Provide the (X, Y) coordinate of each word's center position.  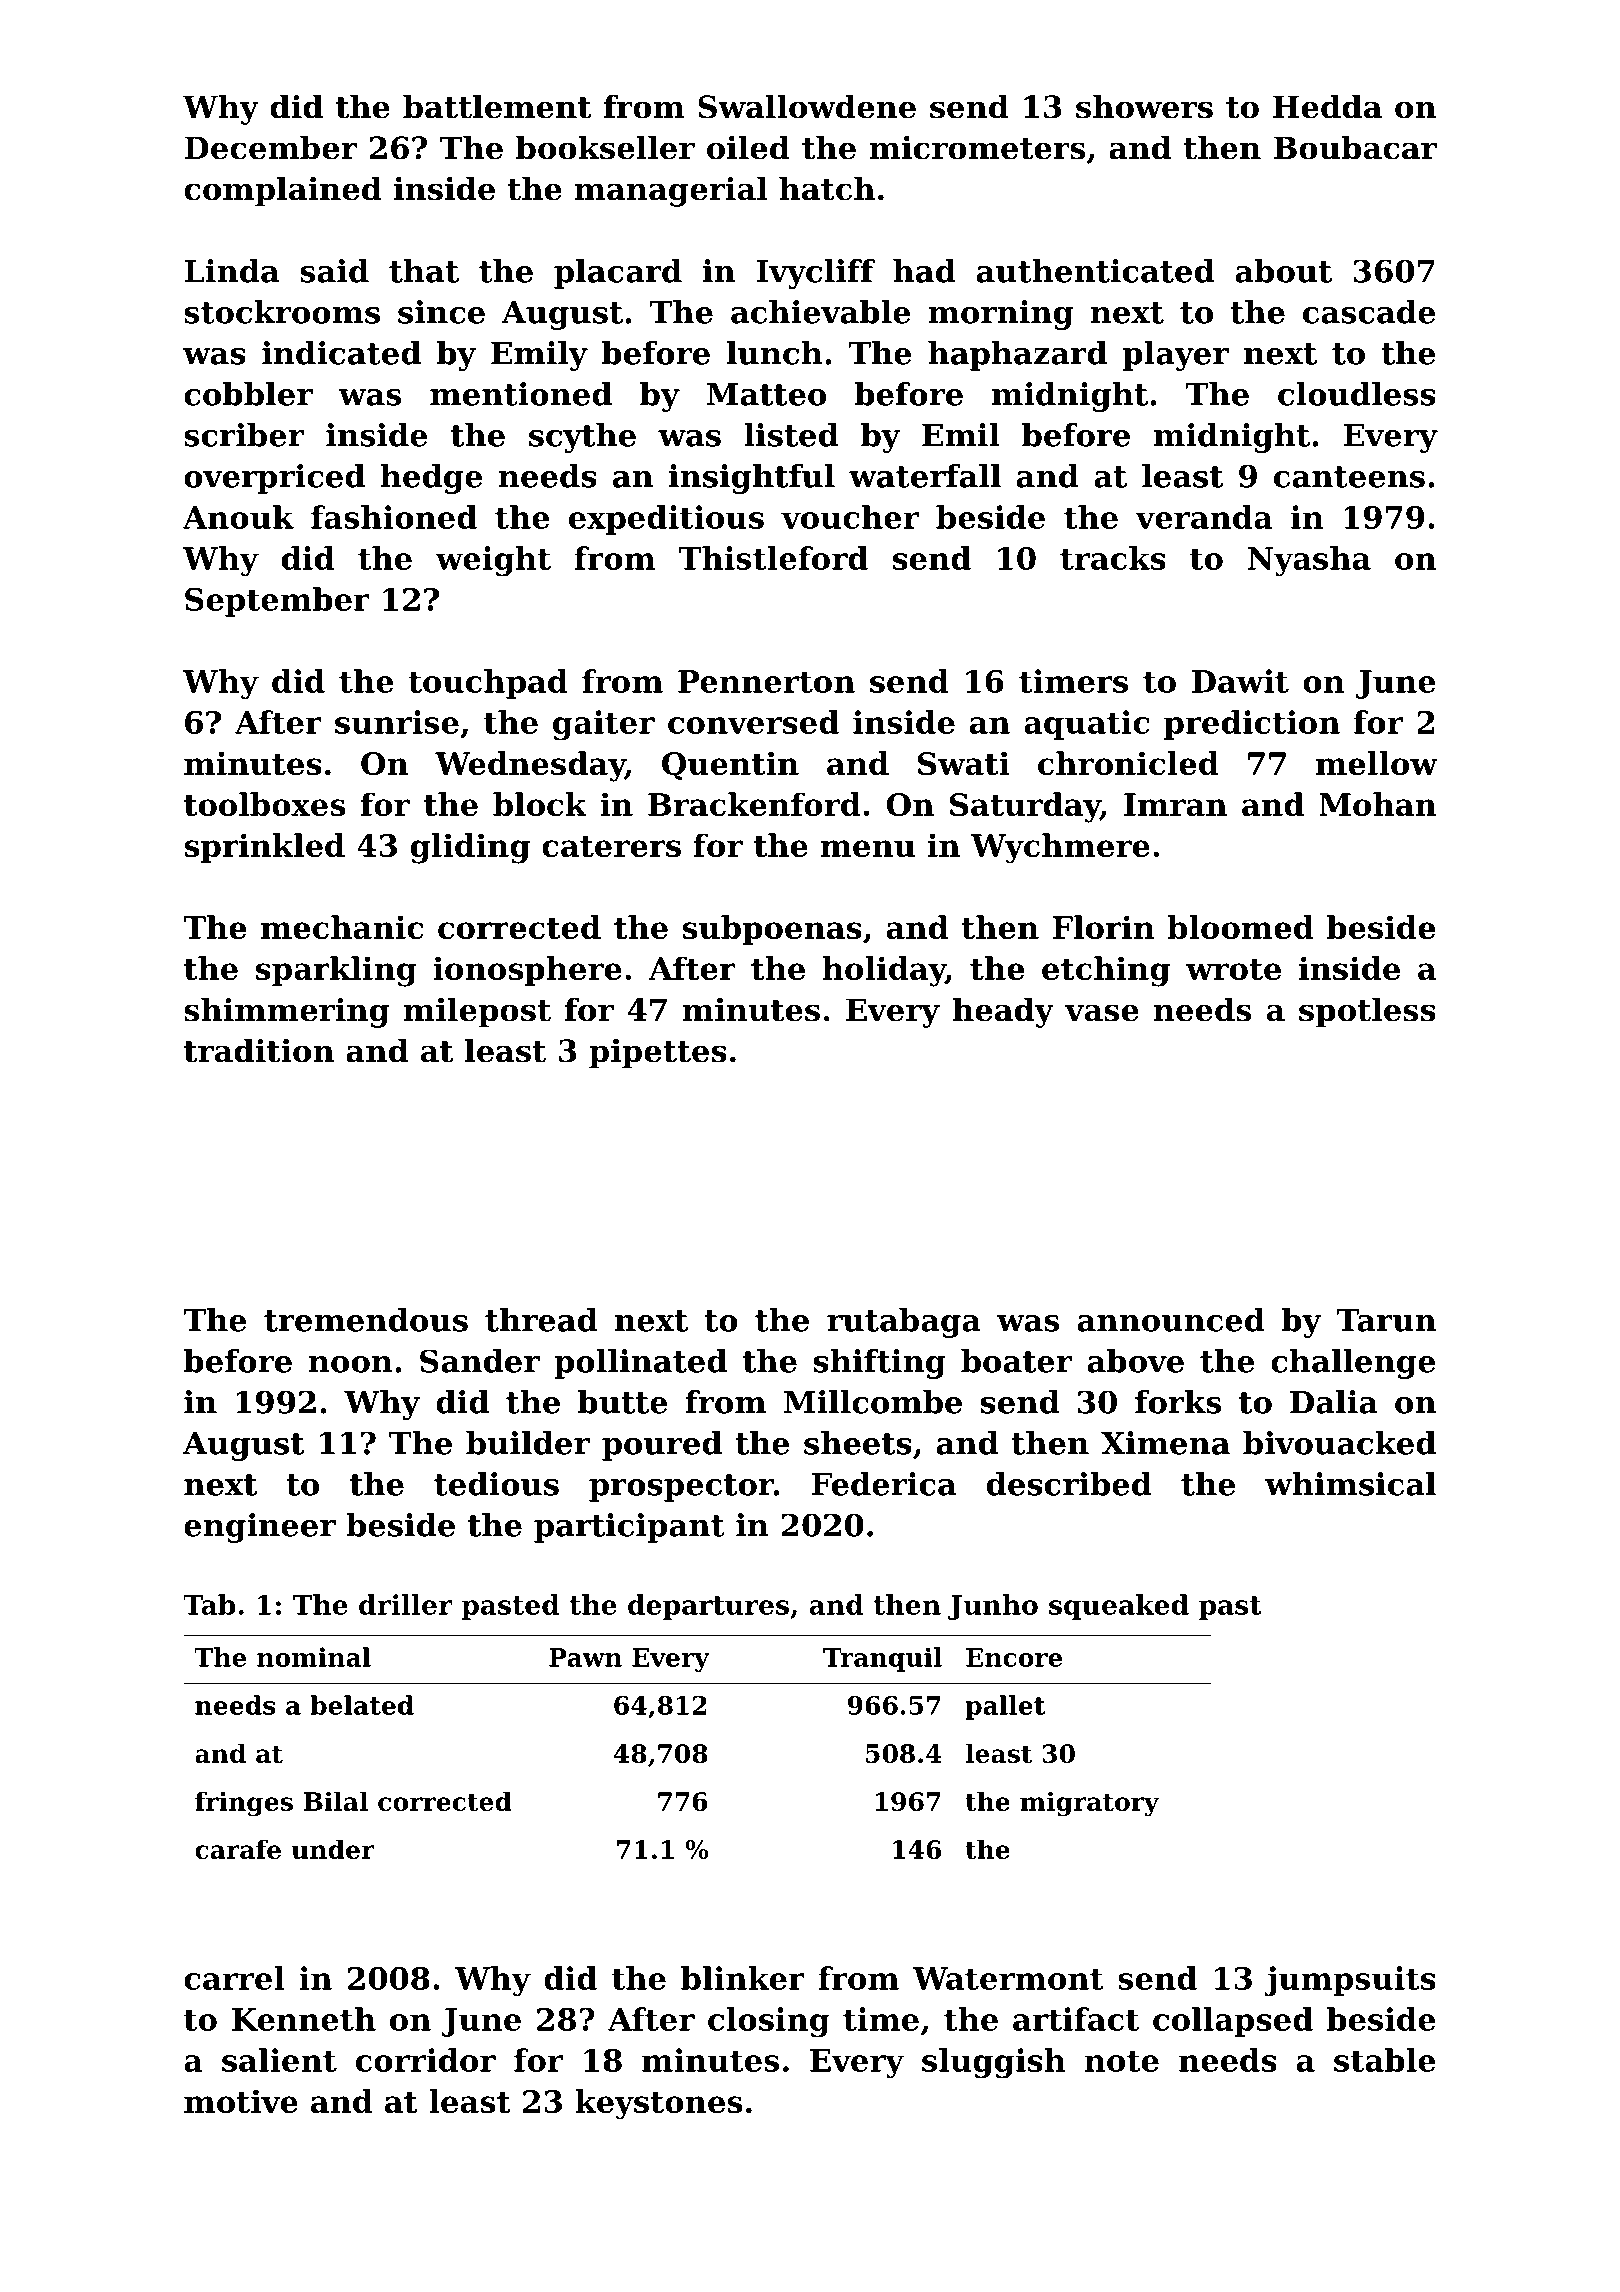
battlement (497, 106)
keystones (658, 2104)
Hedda (1327, 106)
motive (241, 2101)
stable (1385, 2060)
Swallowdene (807, 106)
